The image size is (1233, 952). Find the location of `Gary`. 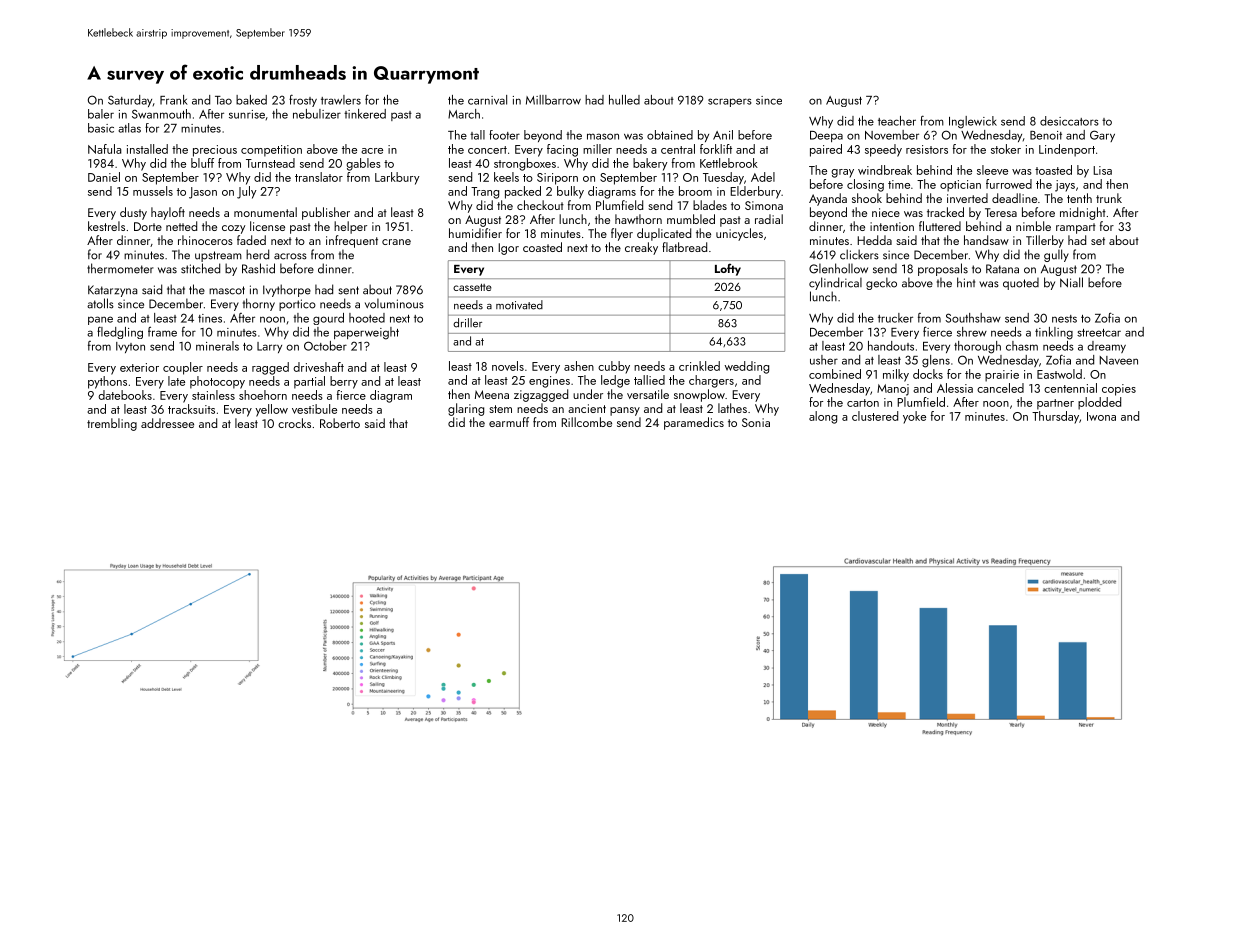

Gary is located at coordinates (1102, 136).
